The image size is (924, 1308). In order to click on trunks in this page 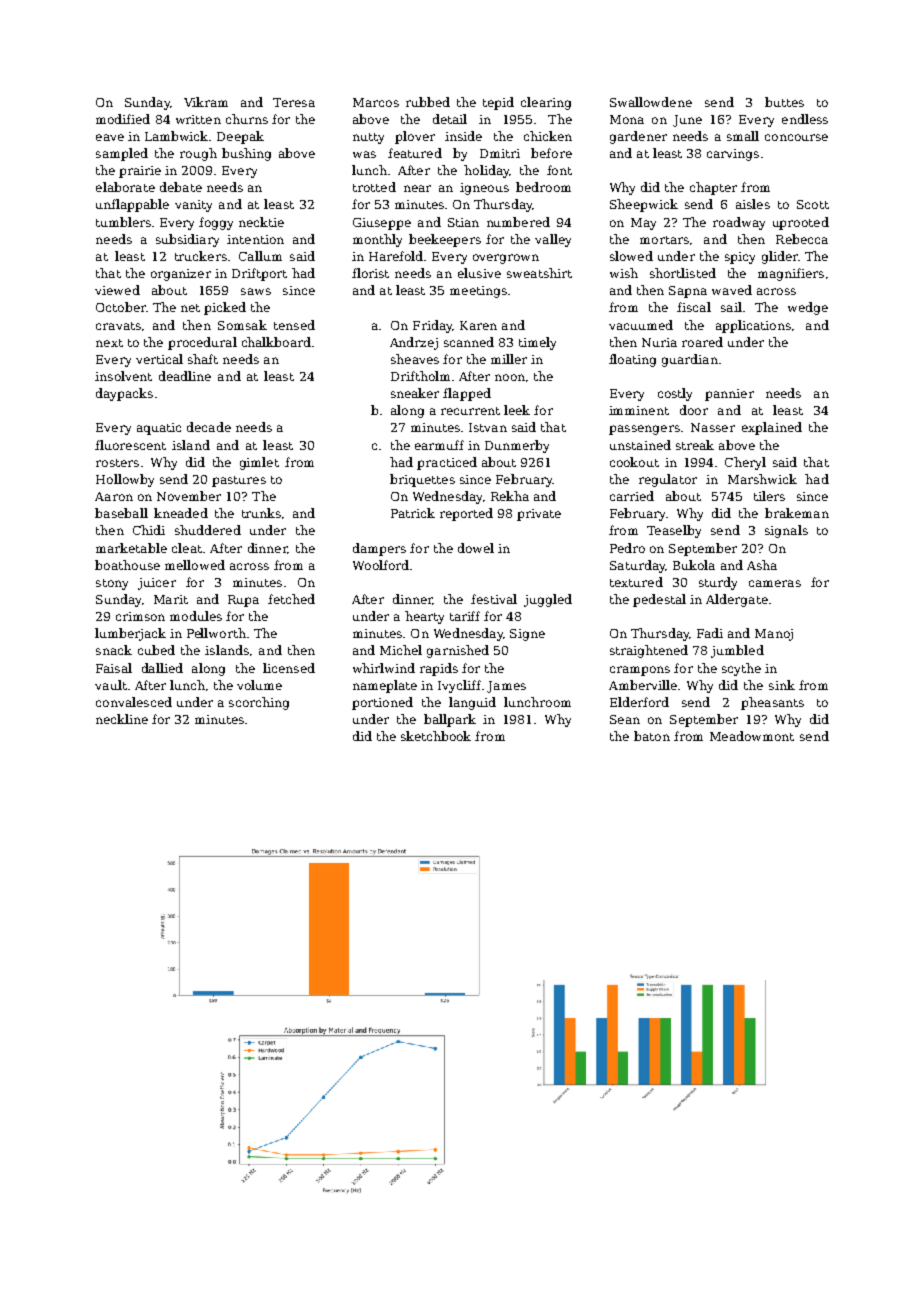, I will do `click(261, 513)`.
